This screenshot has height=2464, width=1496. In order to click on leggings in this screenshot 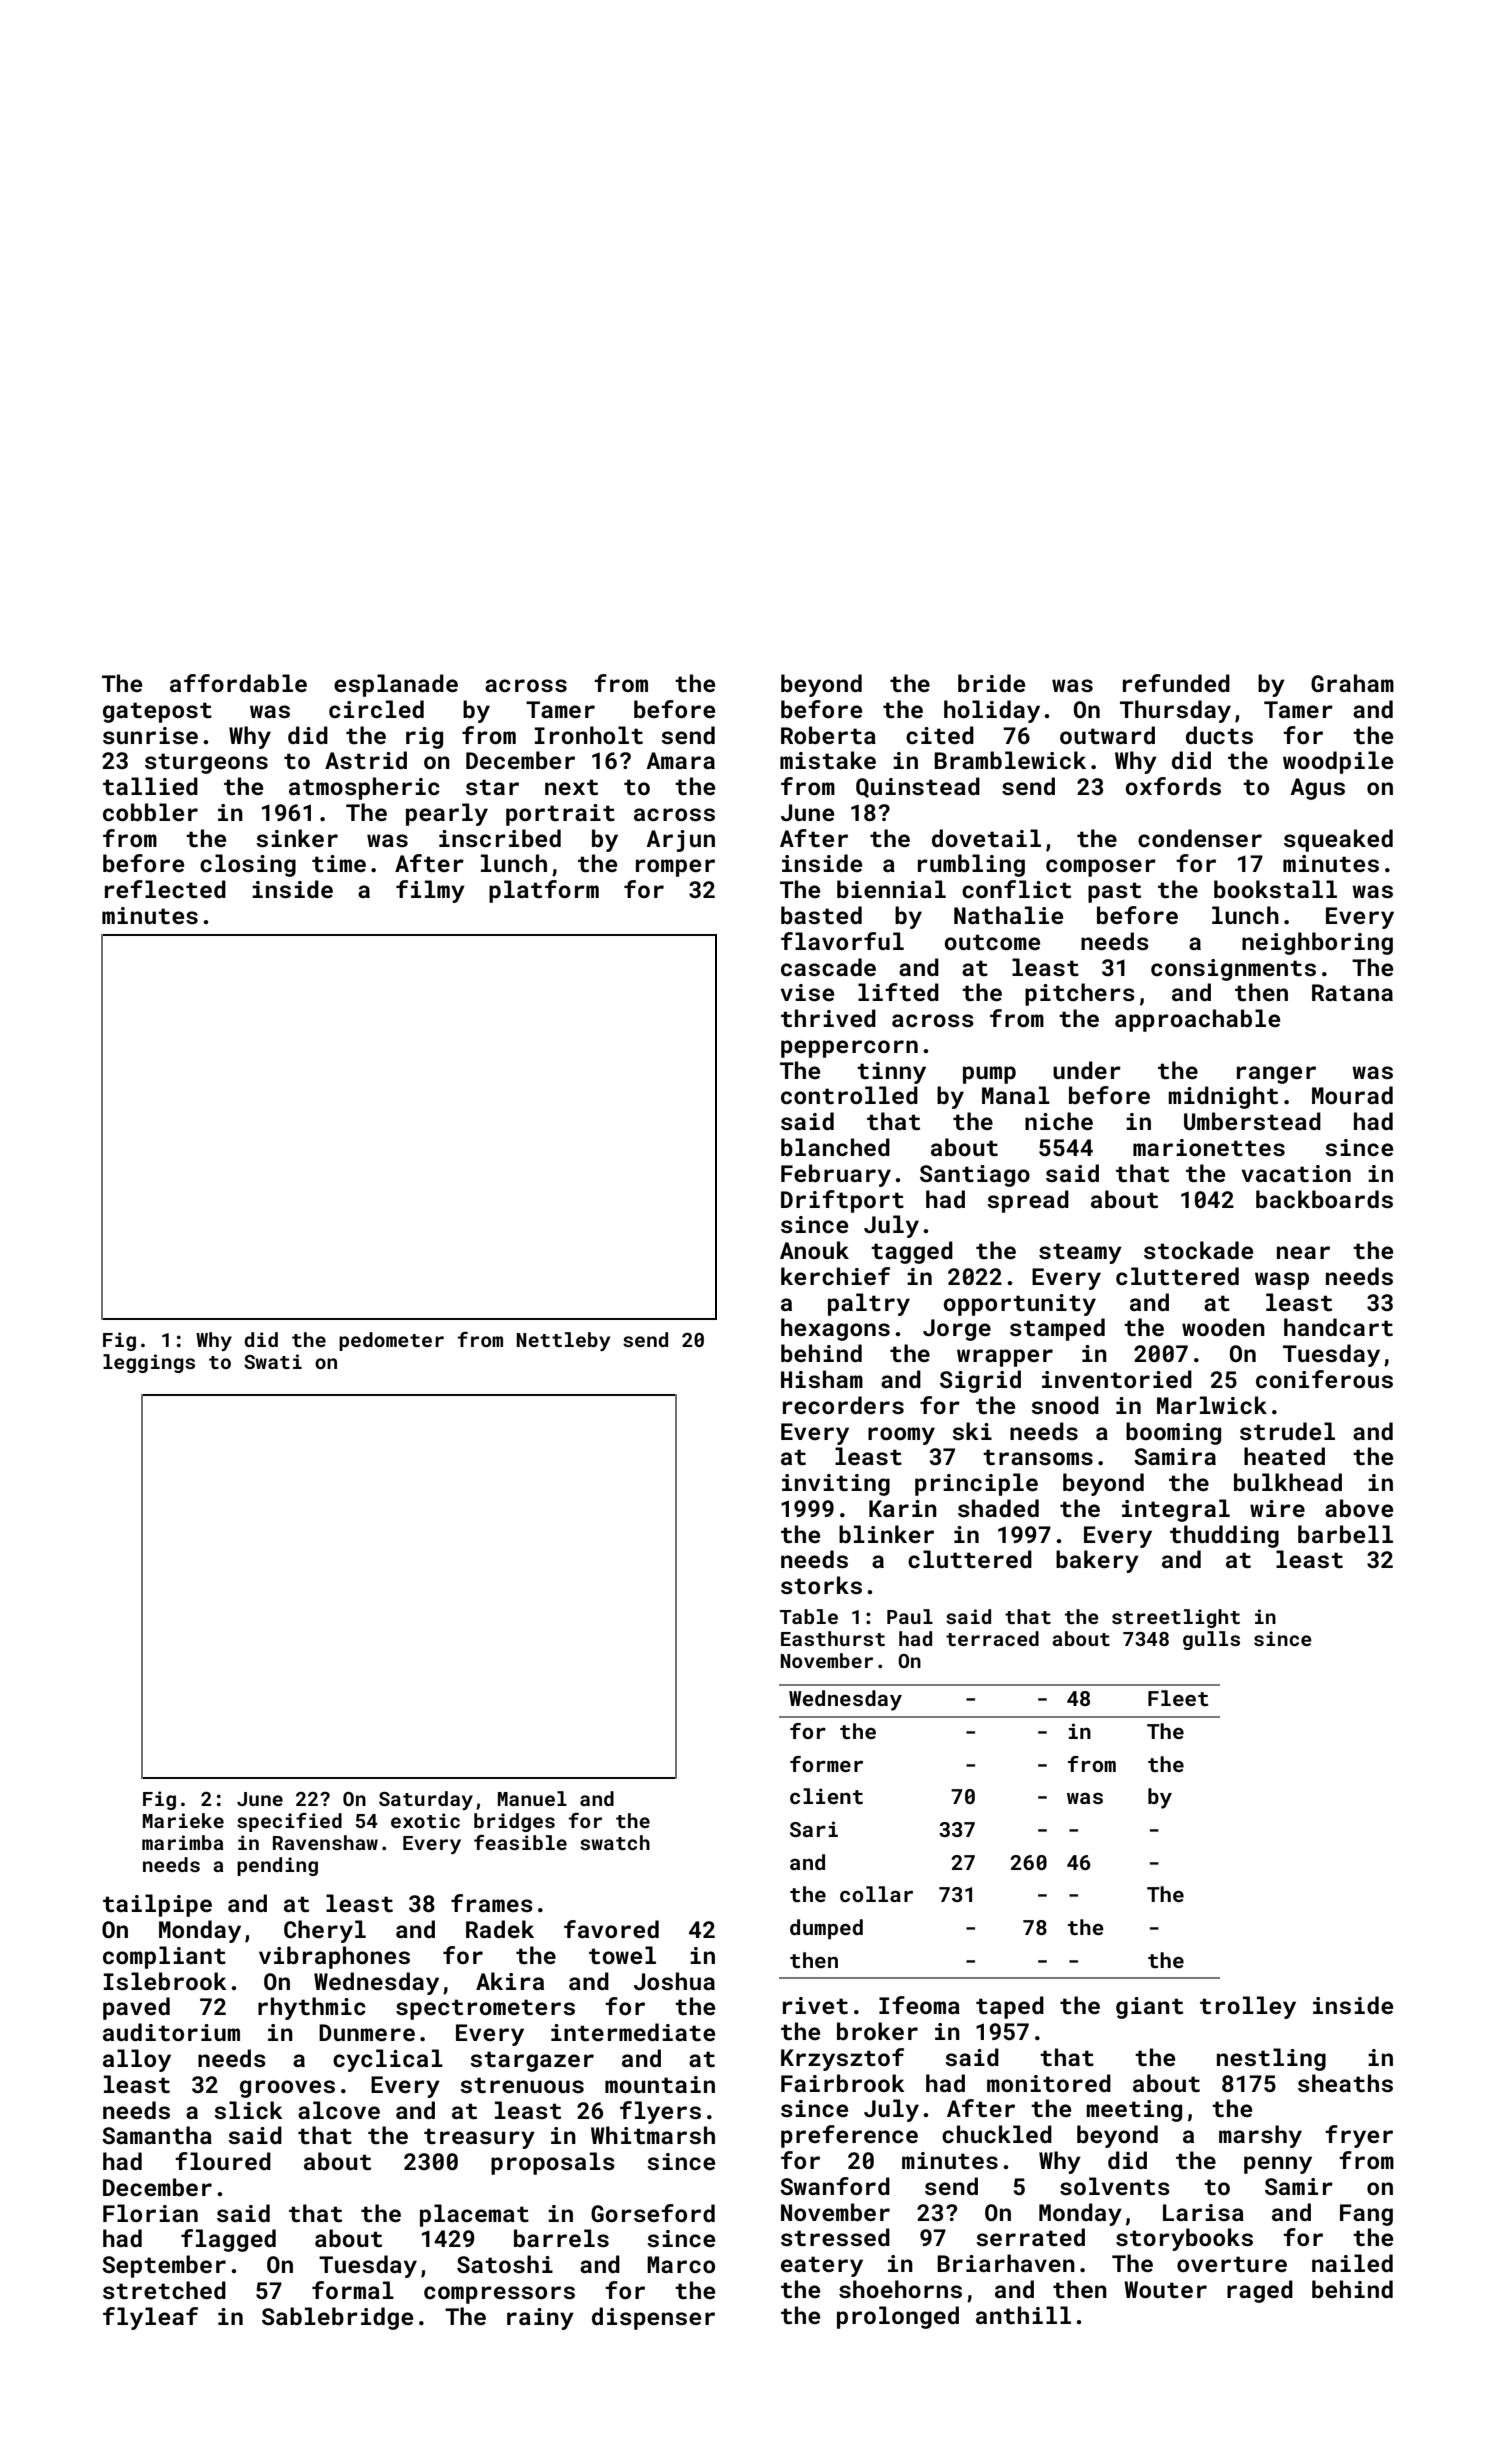, I will do `click(149, 1363)`.
